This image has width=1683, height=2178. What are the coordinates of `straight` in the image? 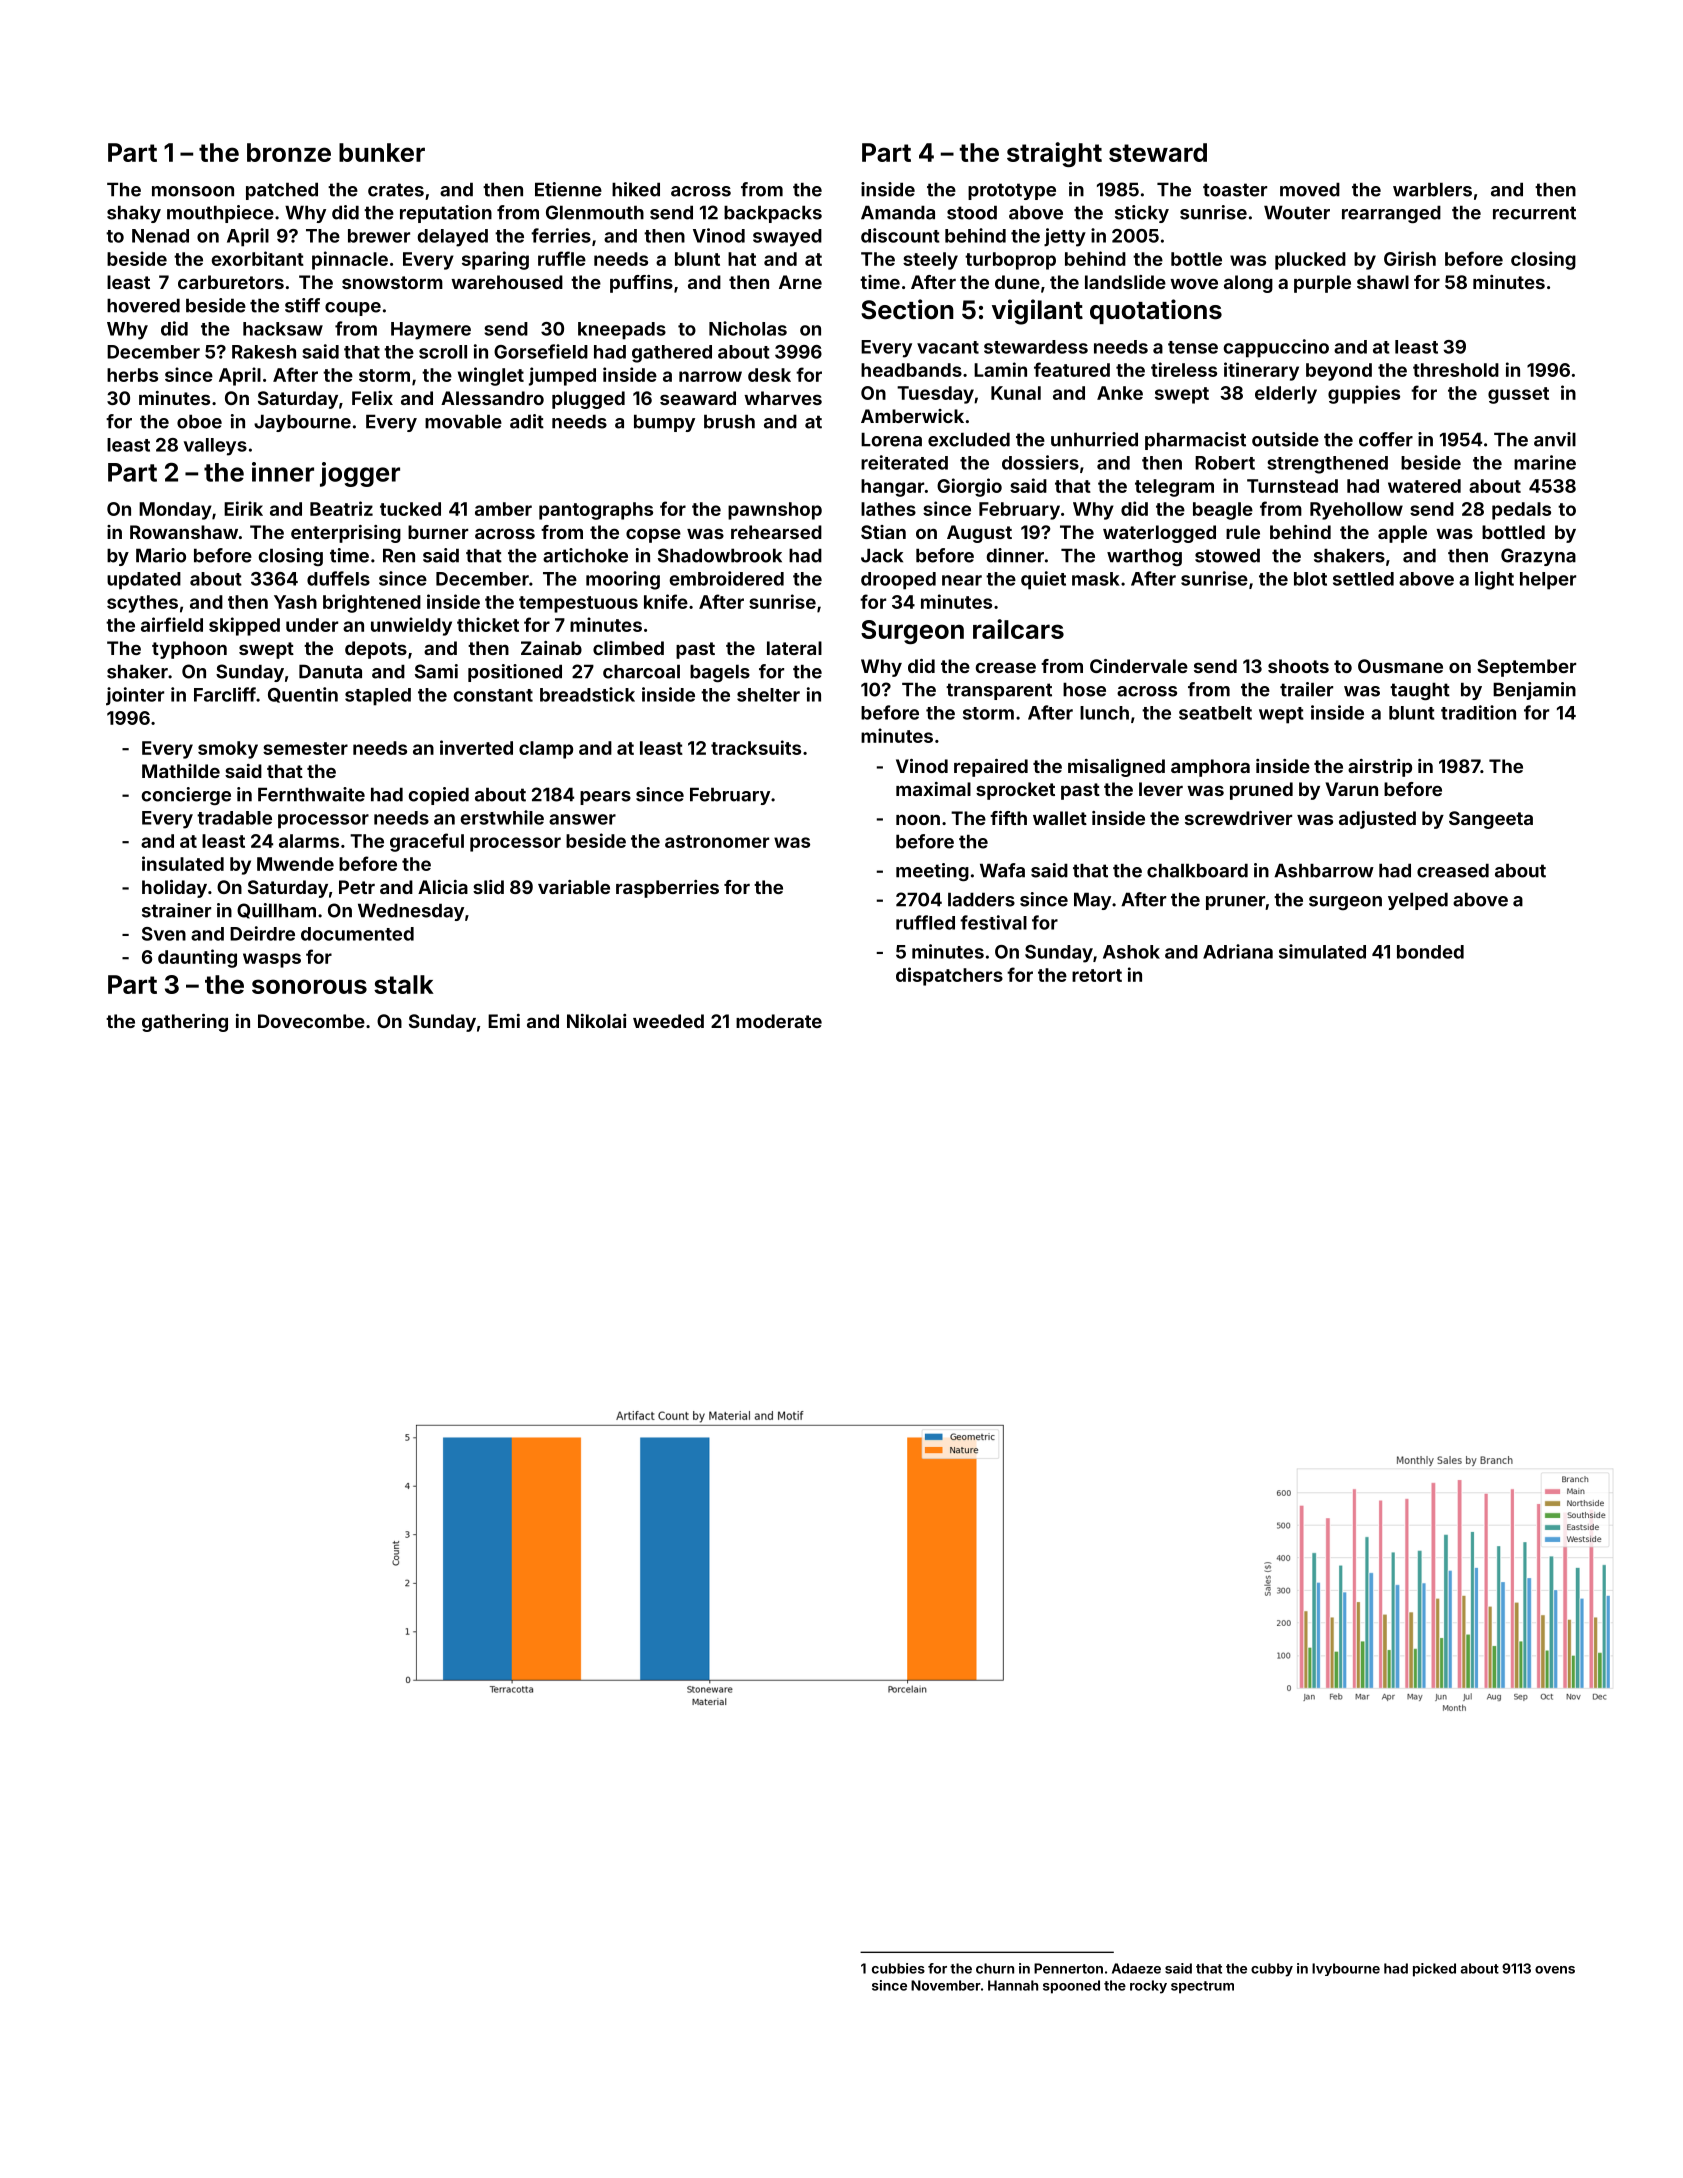 It's located at (1054, 154).
